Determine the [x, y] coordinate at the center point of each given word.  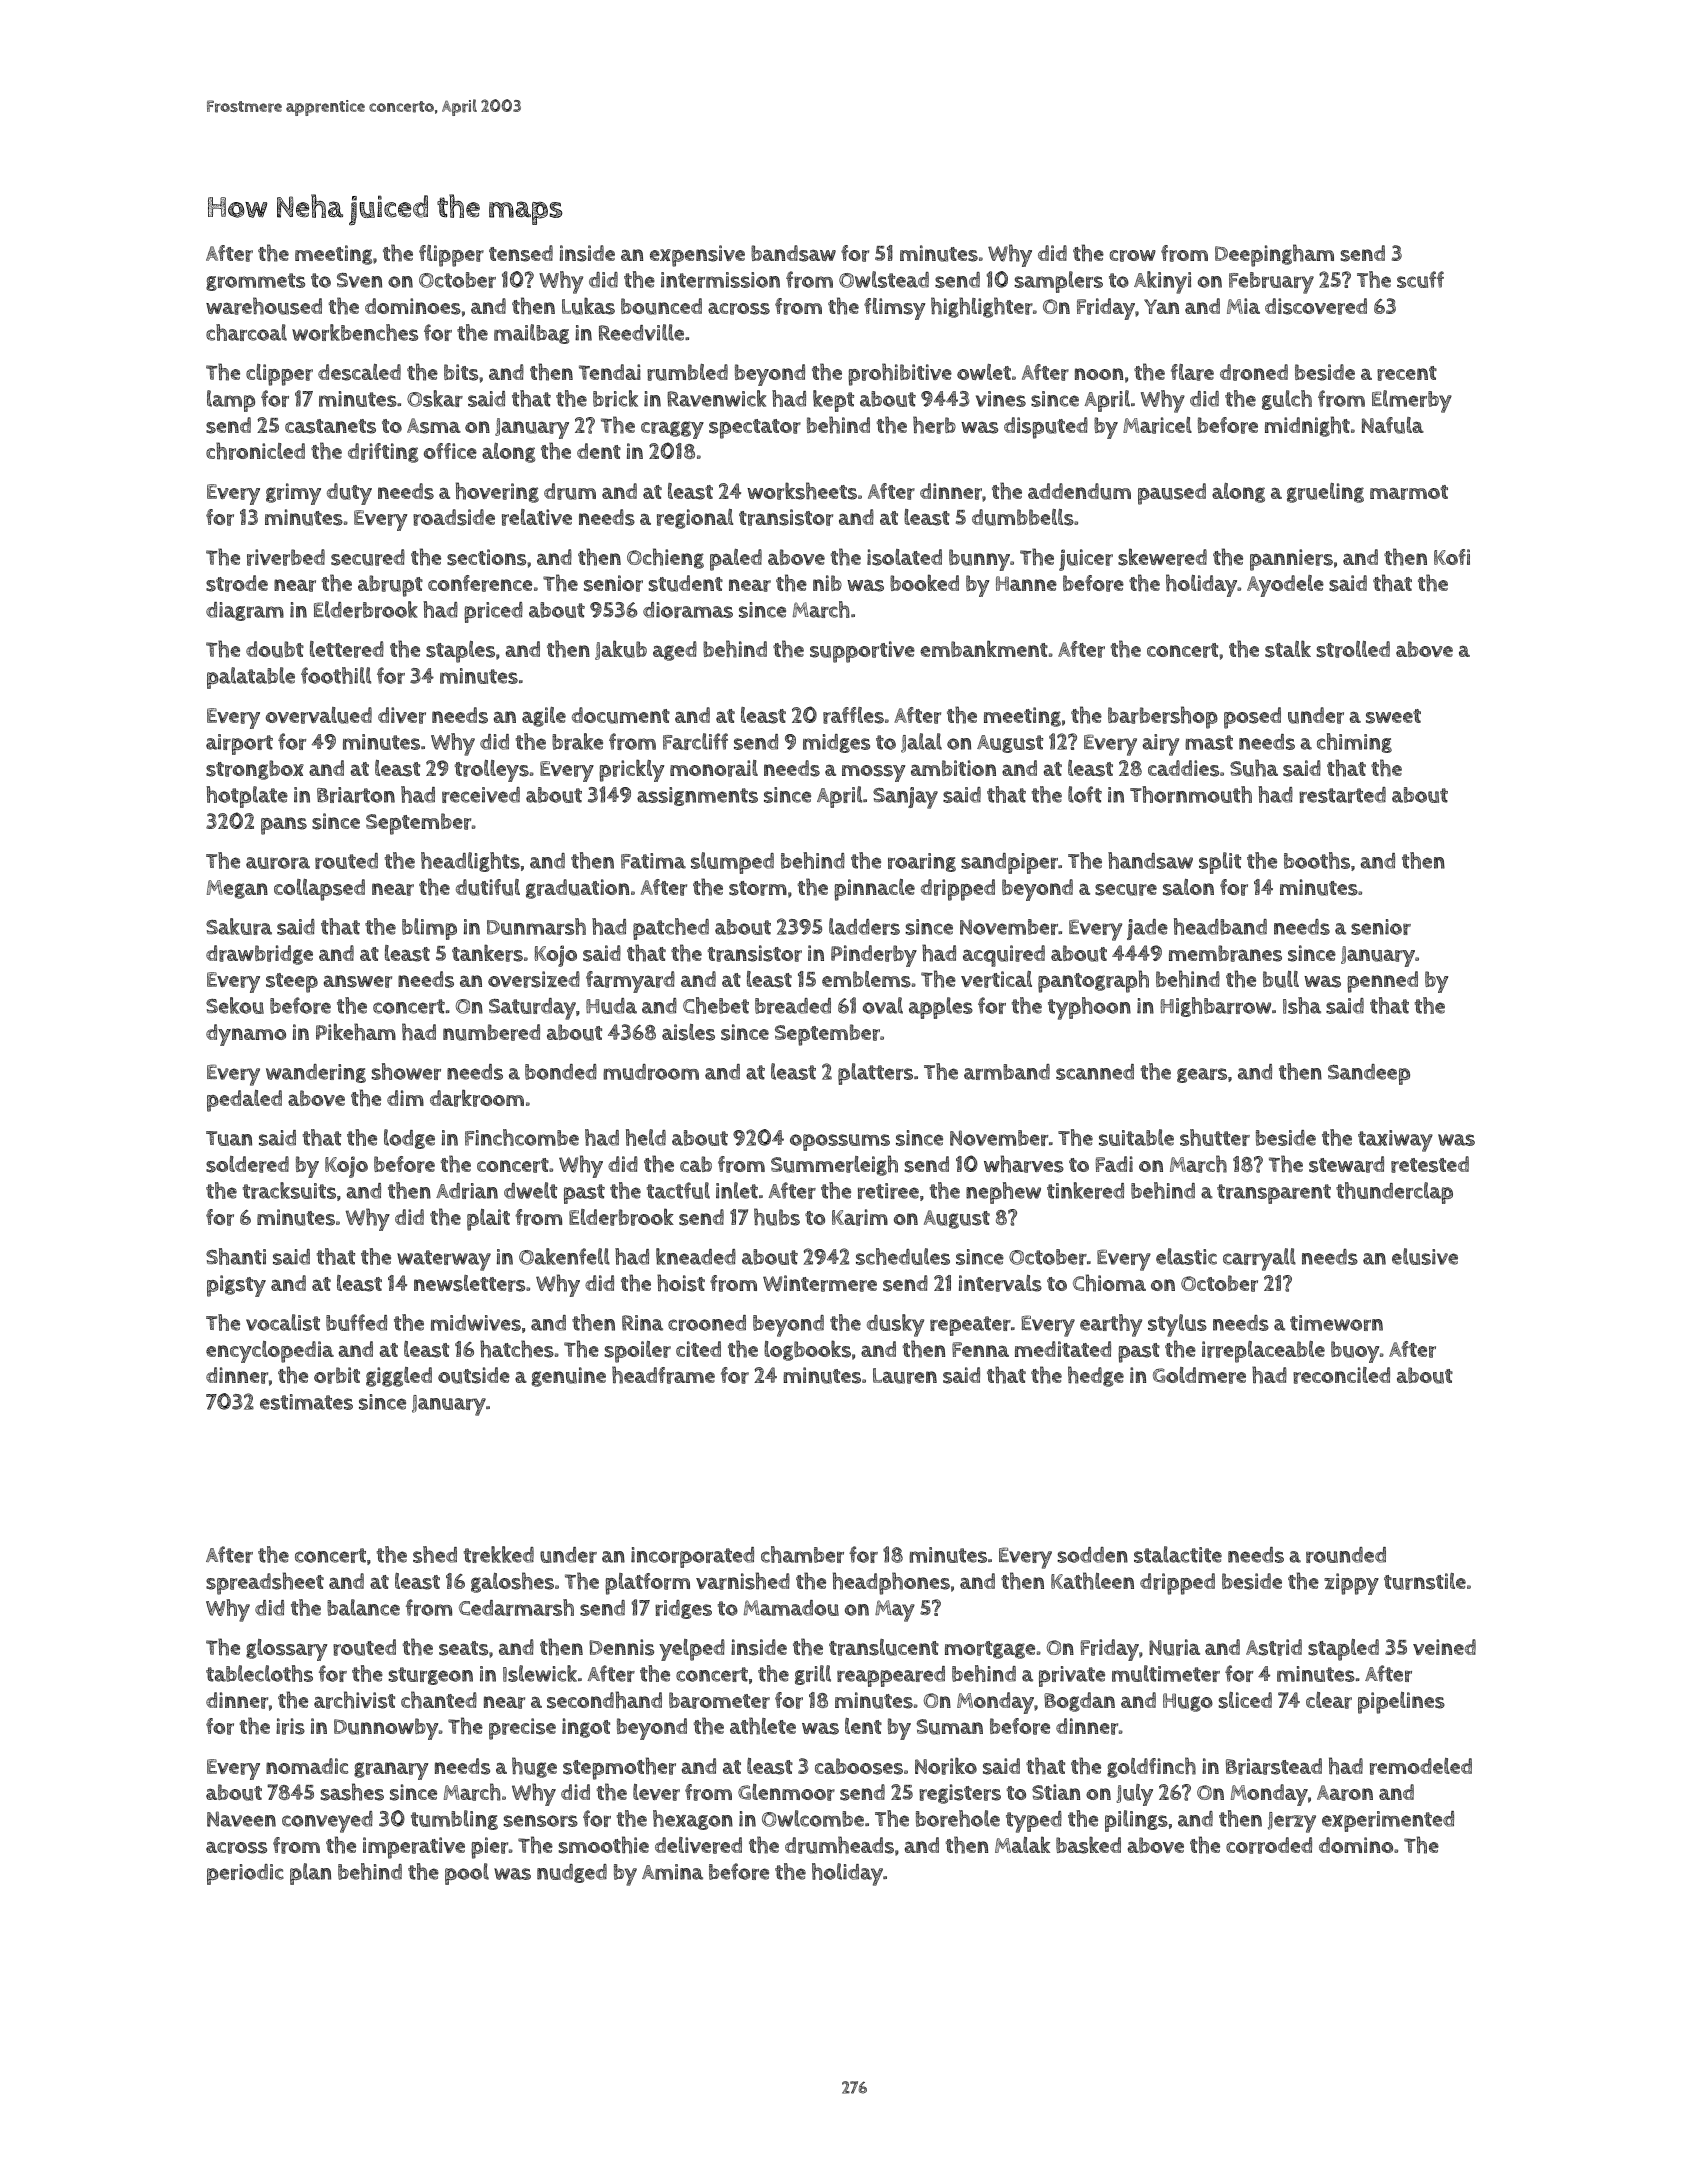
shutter [1215, 1137]
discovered [1316, 306]
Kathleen [1092, 1581]
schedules [903, 1256]
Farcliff [695, 741]
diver [402, 715]
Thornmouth [1191, 794]
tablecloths [259, 1673]
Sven [359, 280]
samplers [1058, 282]
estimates [306, 1402]
